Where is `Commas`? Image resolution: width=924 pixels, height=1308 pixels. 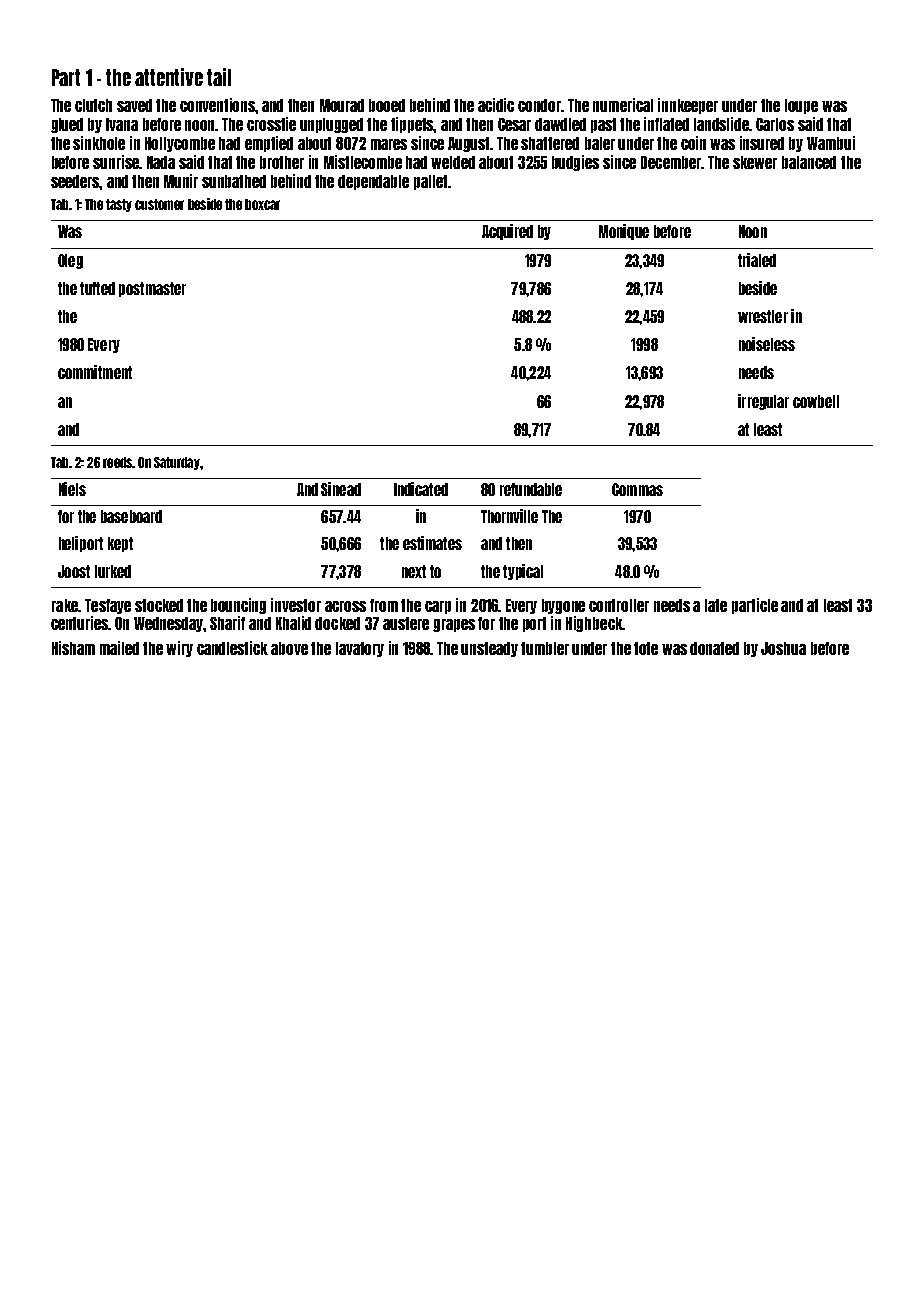 Commas is located at coordinates (637, 489).
